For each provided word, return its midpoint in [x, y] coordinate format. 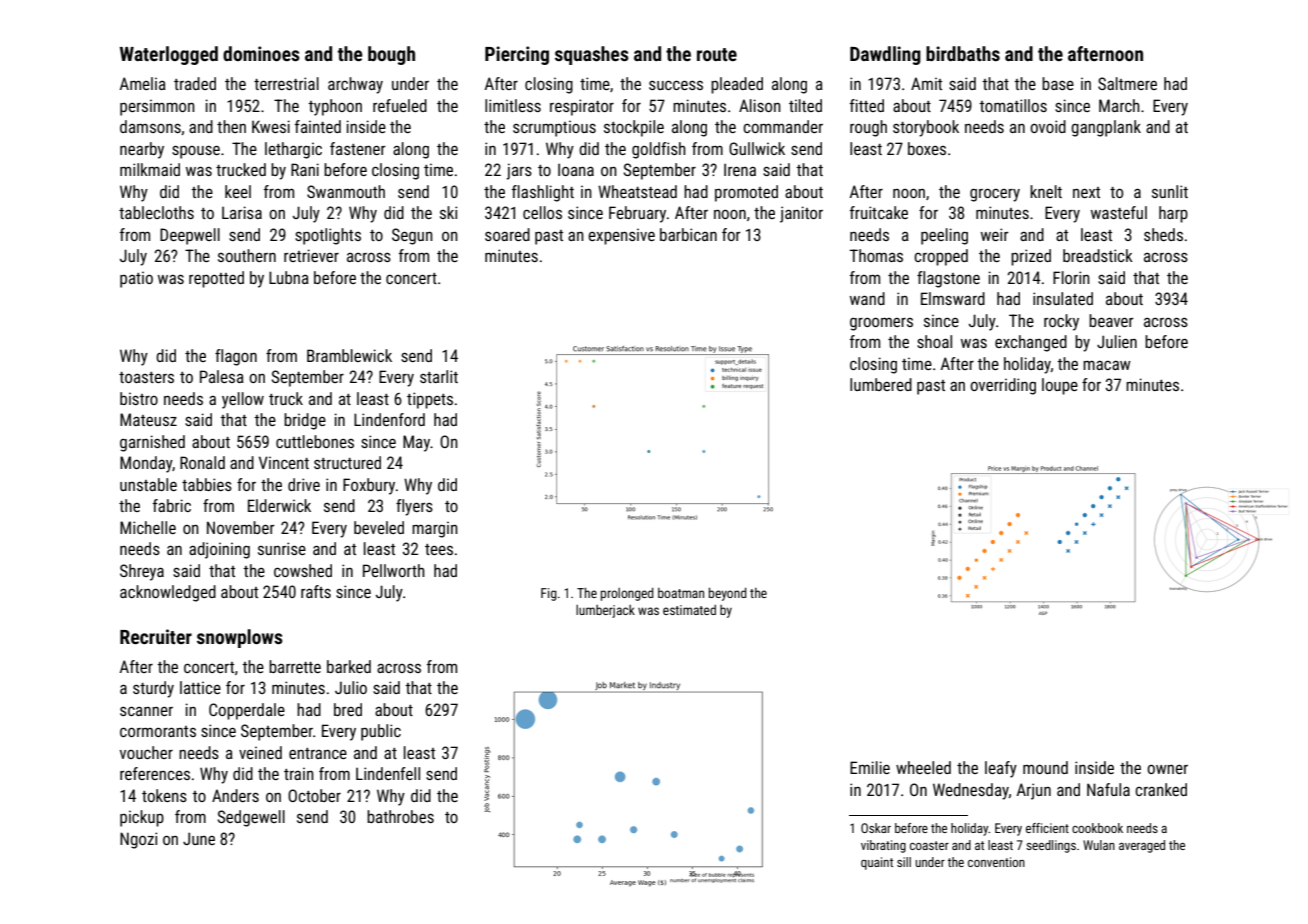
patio [136, 279]
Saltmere [1127, 83]
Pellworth [394, 570]
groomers [881, 324]
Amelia [143, 83]
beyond [728, 594]
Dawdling [885, 55]
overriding [1003, 386]
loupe [1060, 386]
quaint [877, 863]
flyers [414, 507]
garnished [152, 443]
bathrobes [400, 816]
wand [867, 298]
